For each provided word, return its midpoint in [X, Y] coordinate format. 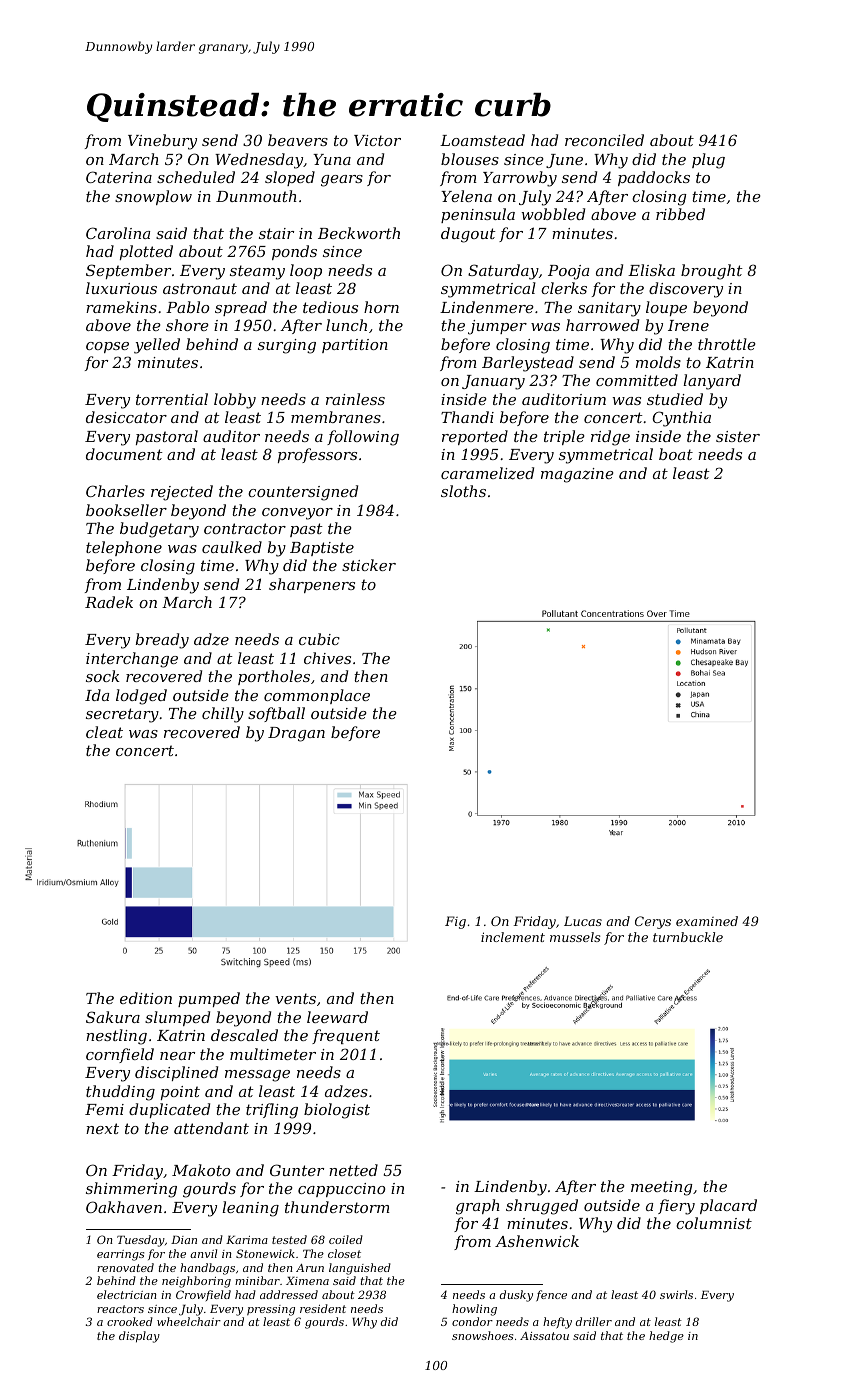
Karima [247, 1240]
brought [712, 272]
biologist [337, 1111]
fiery [676, 1207]
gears [342, 181]
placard [728, 1206]
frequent [346, 1036]
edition [146, 998]
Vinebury [162, 142]
